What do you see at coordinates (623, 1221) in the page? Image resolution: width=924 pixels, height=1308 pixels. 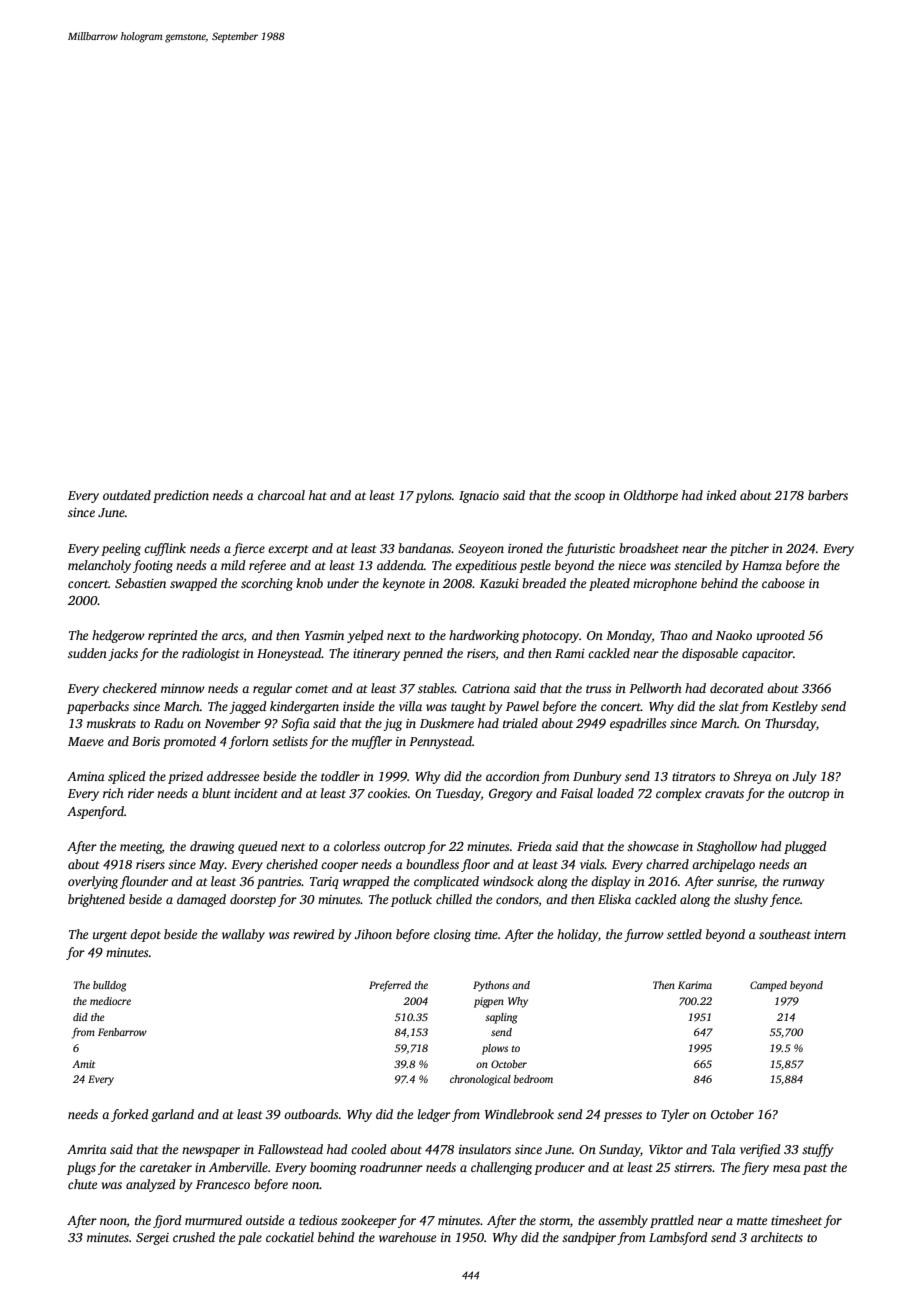 I see `assembly` at bounding box center [623, 1221].
